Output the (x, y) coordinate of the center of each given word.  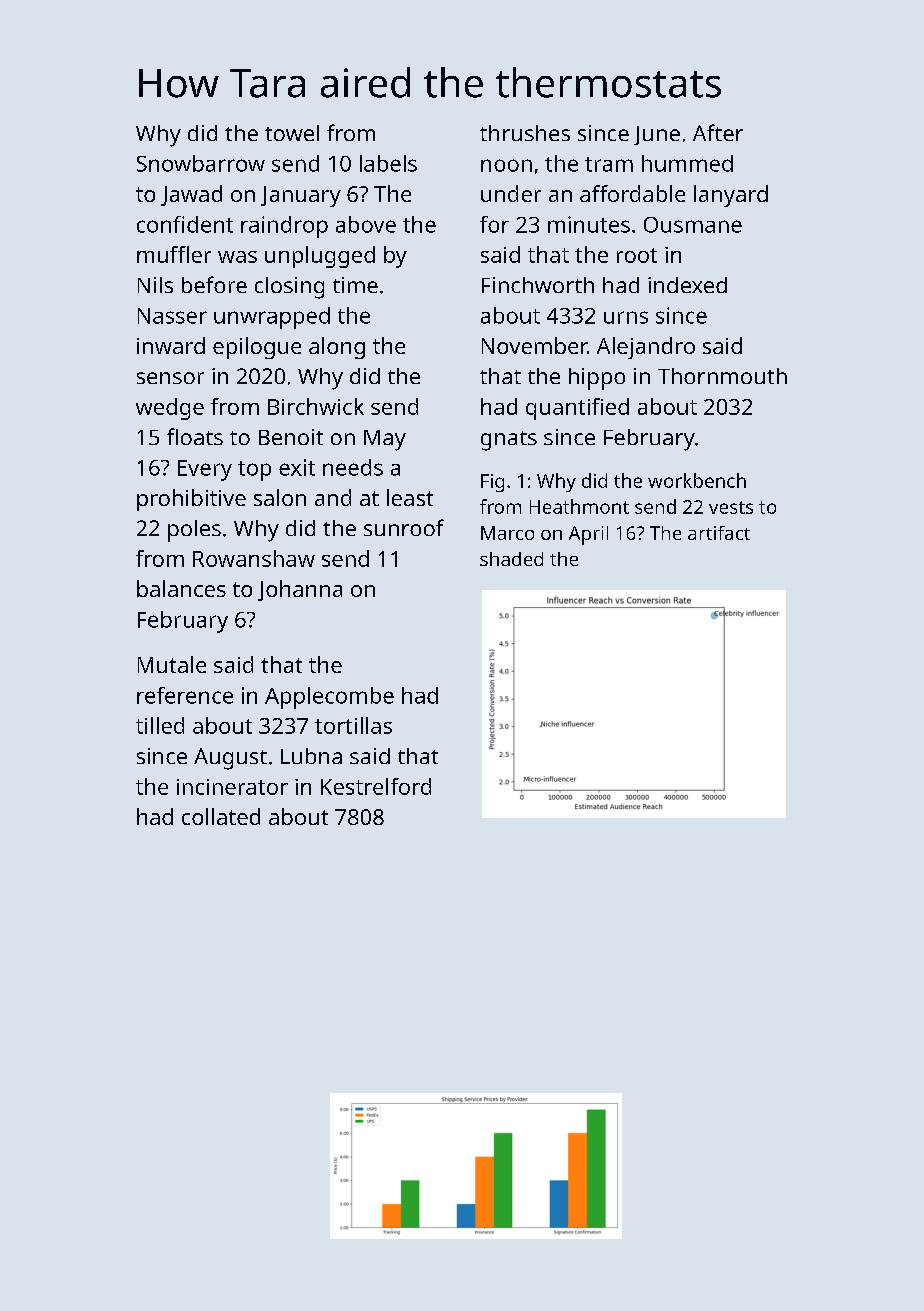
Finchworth (538, 285)
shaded (511, 559)
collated (221, 816)
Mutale (172, 664)
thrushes (525, 133)
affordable (632, 193)
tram (609, 164)
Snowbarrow (201, 163)
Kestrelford (376, 786)
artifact (719, 533)
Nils (155, 285)
